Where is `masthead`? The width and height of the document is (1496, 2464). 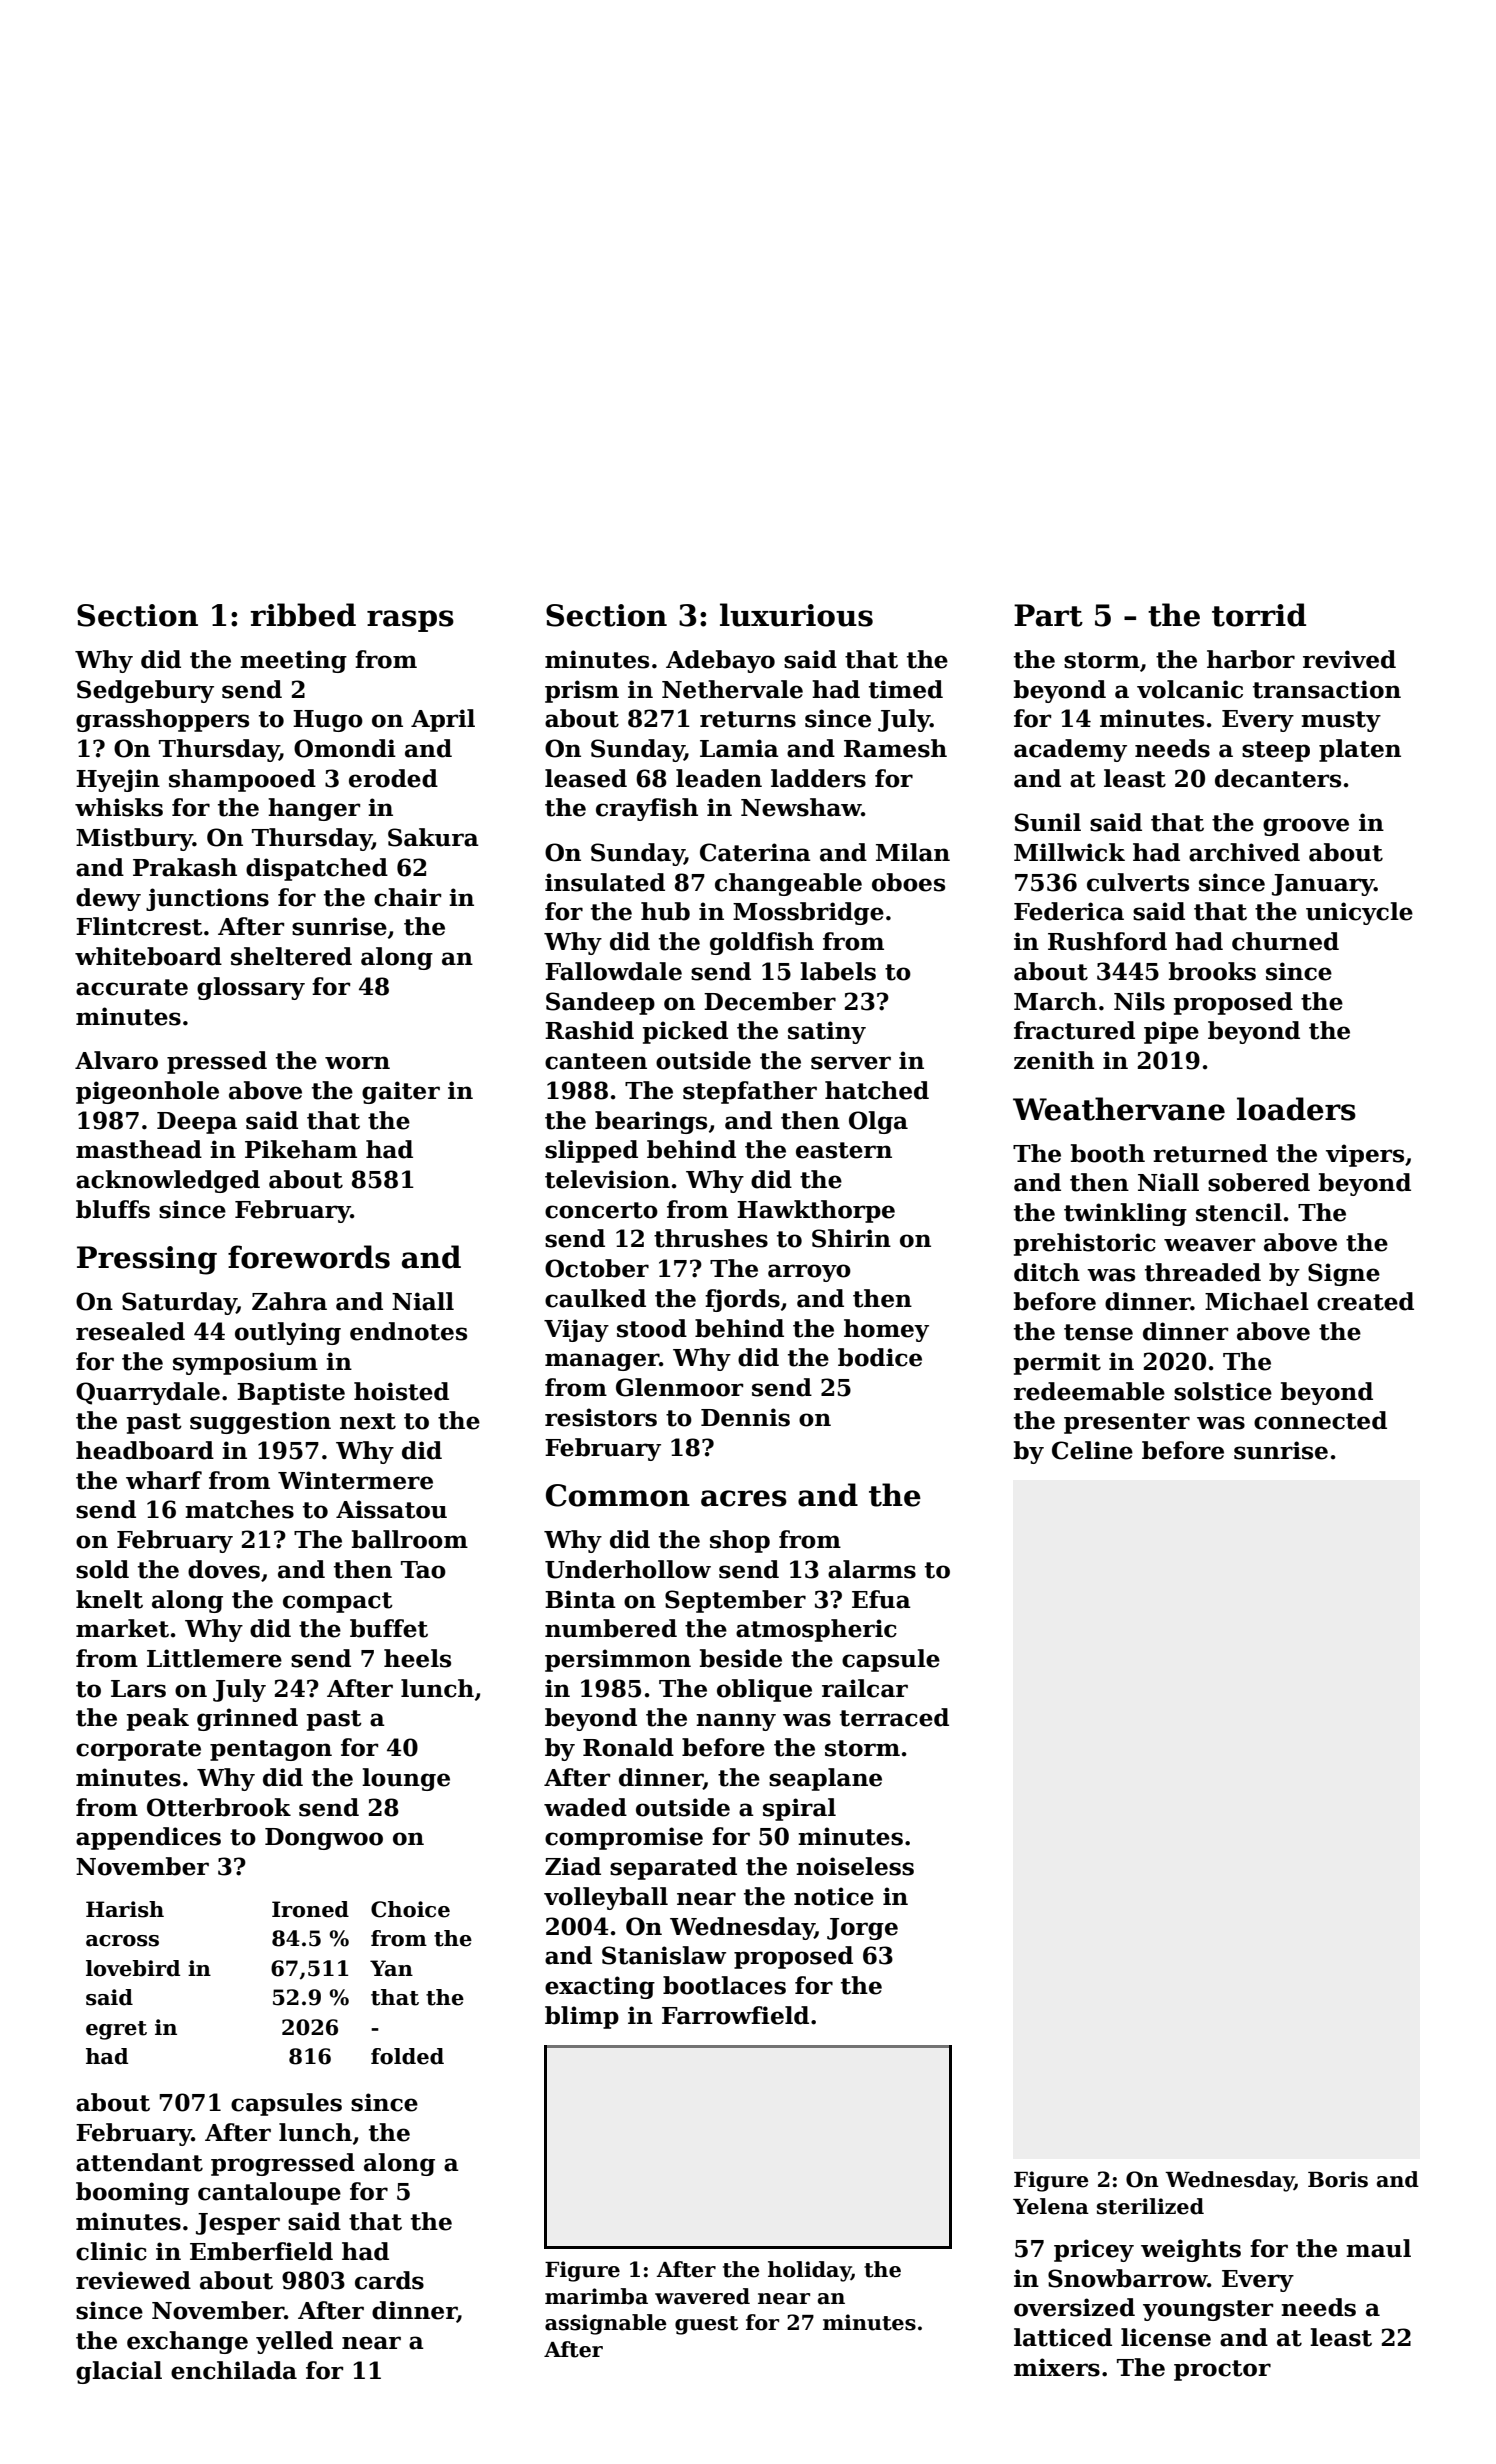 masthead is located at coordinates (139, 1149).
